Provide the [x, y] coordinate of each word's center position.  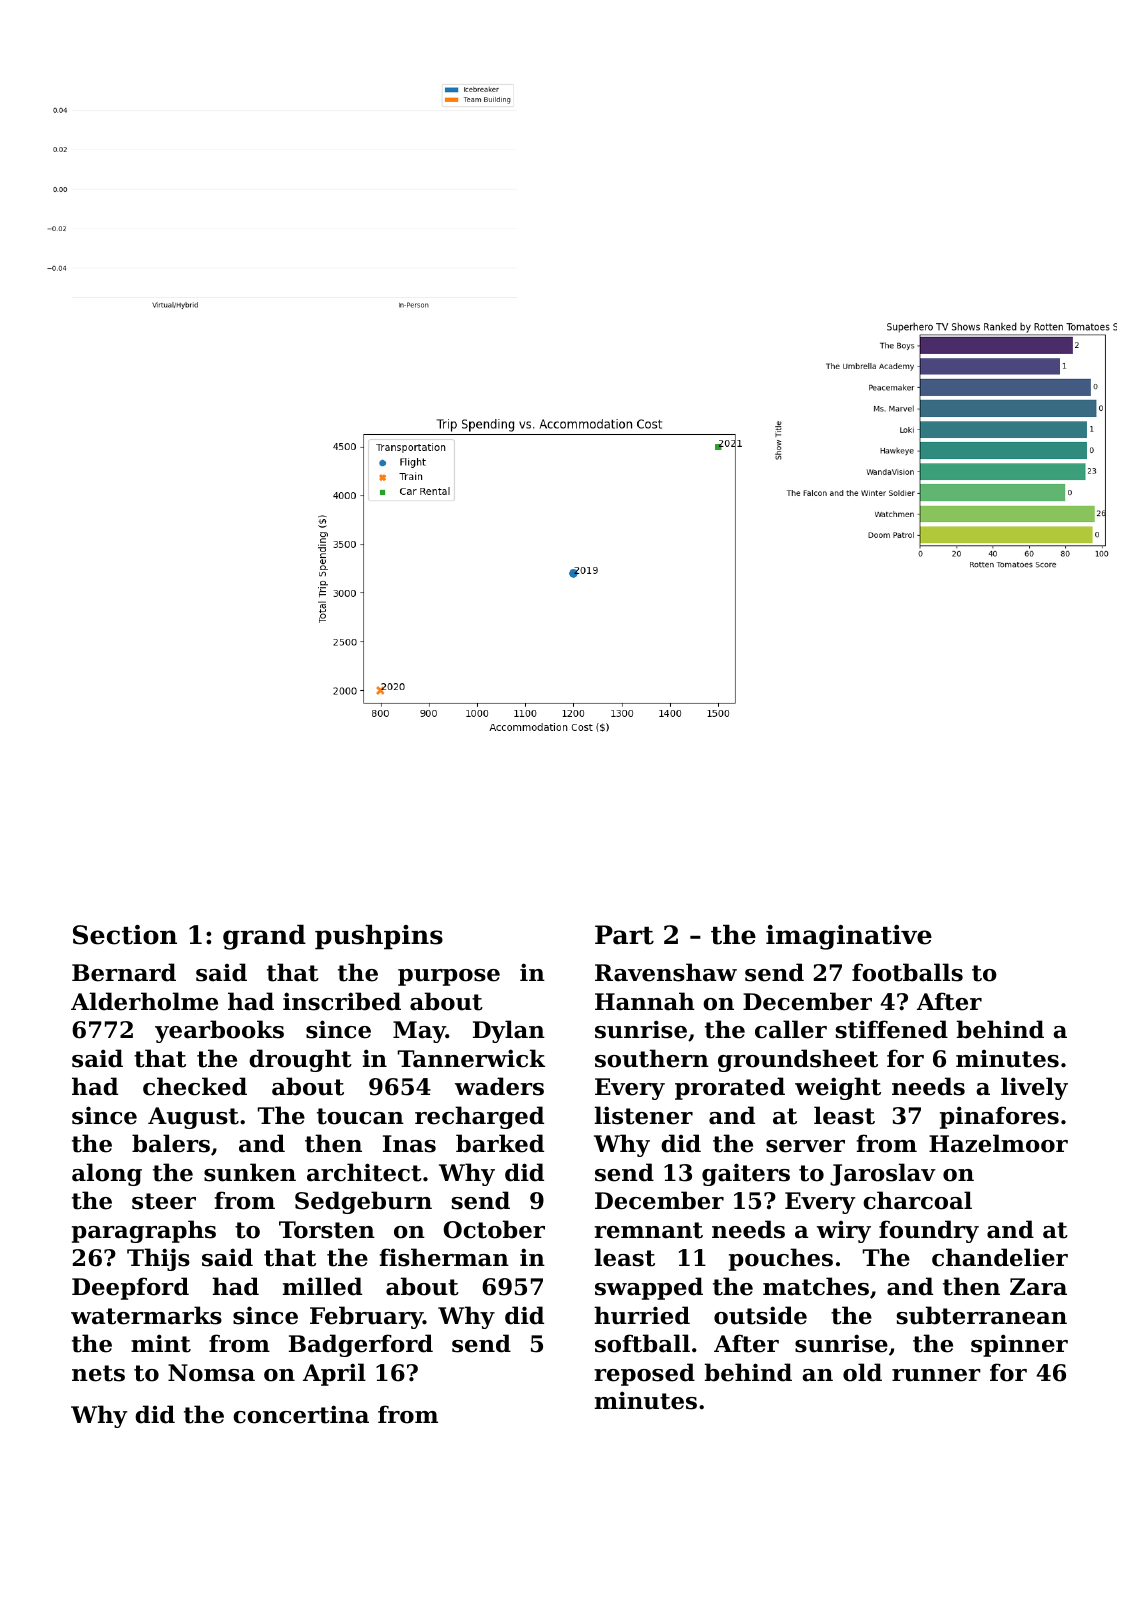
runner [936, 1375]
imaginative [849, 937]
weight [838, 1088]
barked [500, 1143]
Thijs [158, 1259]
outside [760, 1315]
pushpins [379, 937]
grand [264, 937]
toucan [360, 1116]
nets [98, 1373]
